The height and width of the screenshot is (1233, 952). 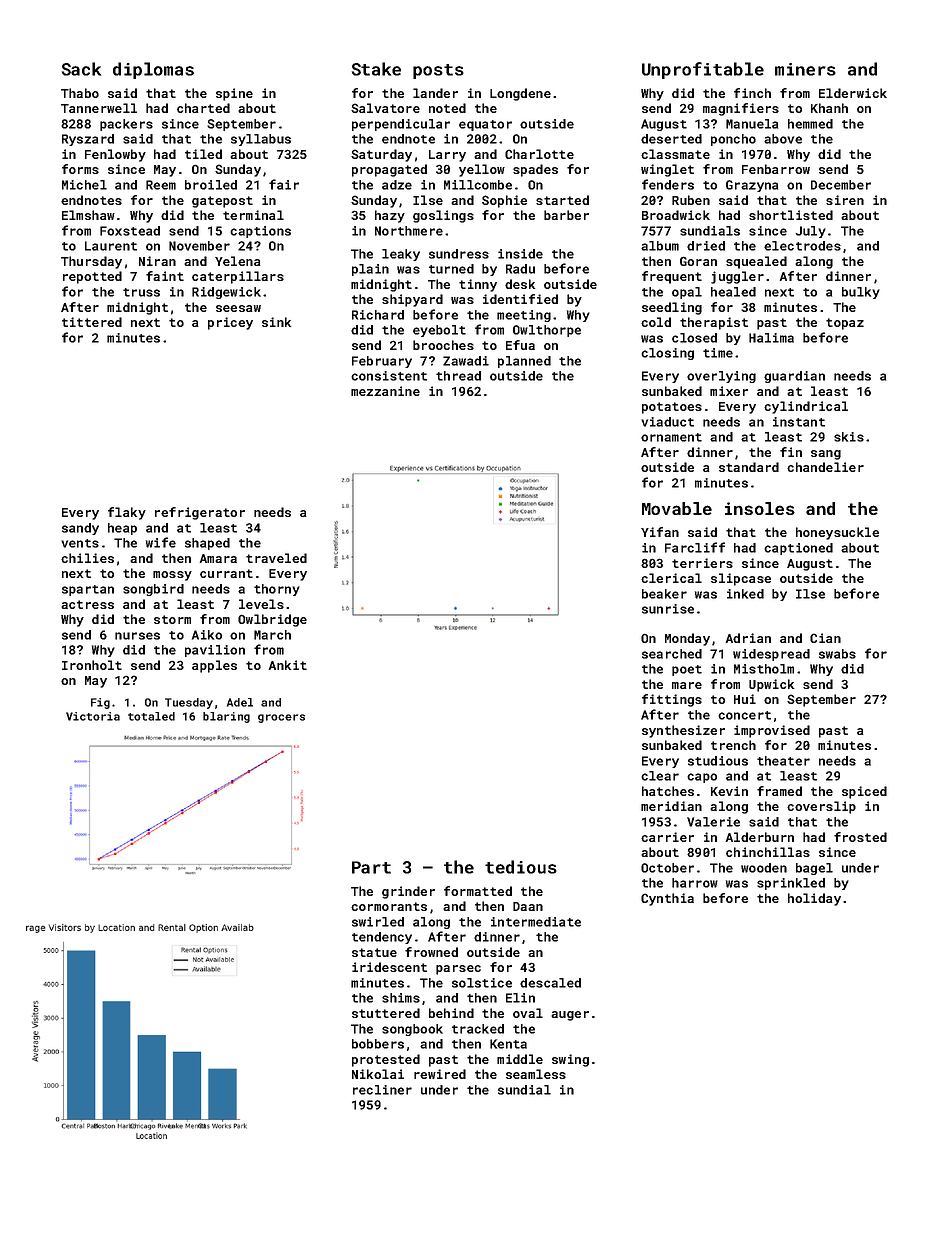 I want to click on miners, so click(x=805, y=69).
